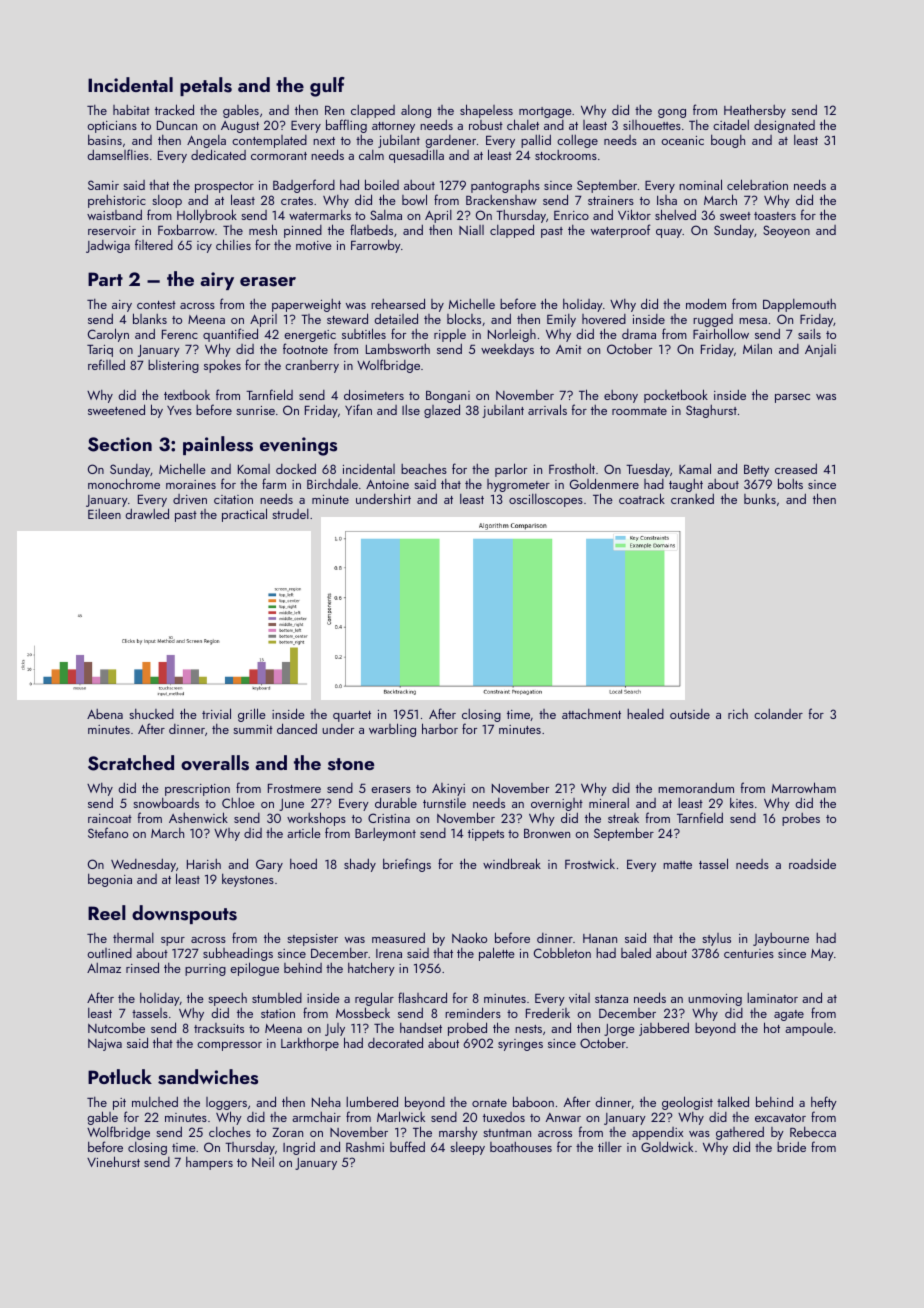  I want to click on mortgage, so click(545, 112).
